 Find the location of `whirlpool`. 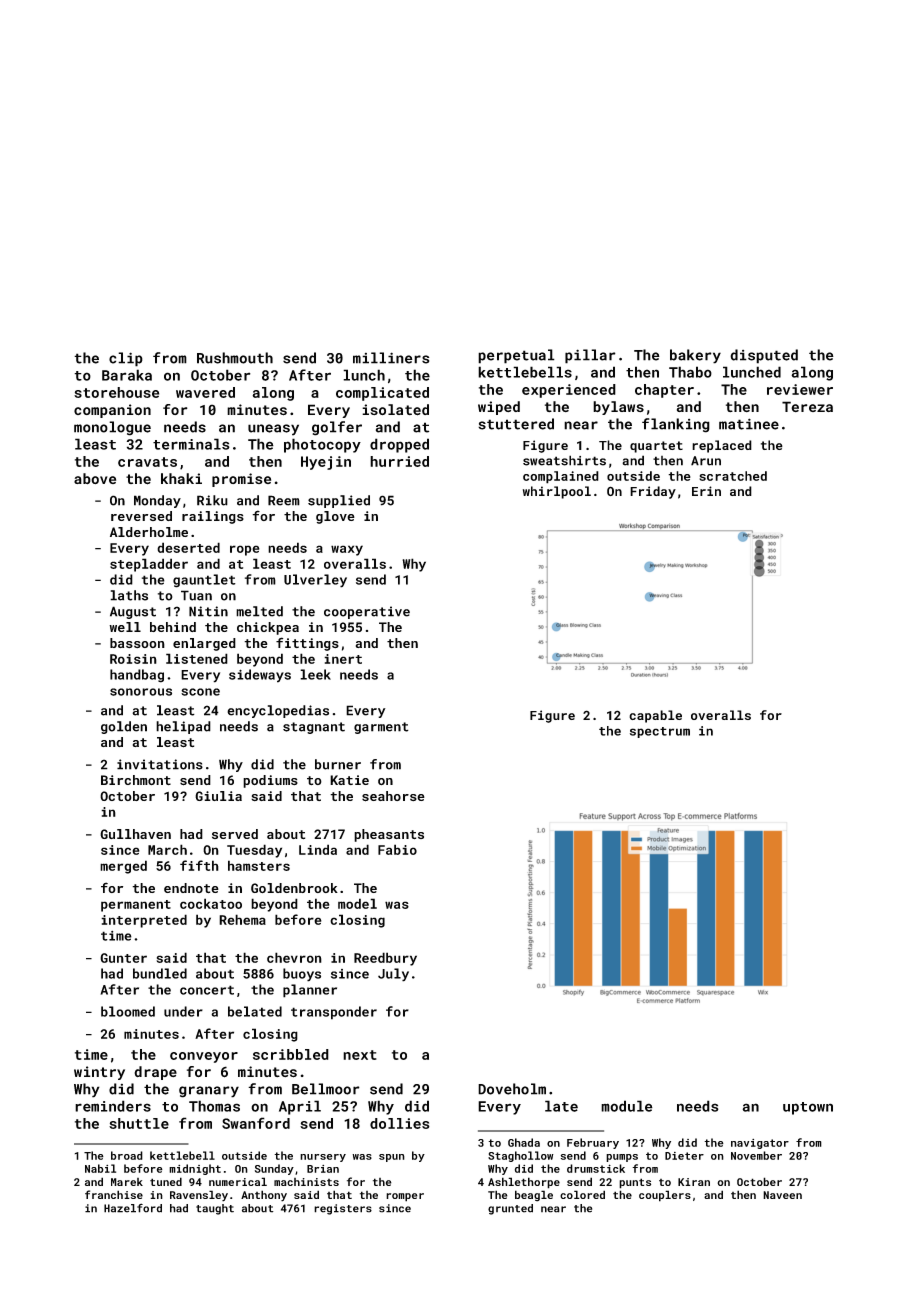

whirlpool is located at coordinates (557, 492).
